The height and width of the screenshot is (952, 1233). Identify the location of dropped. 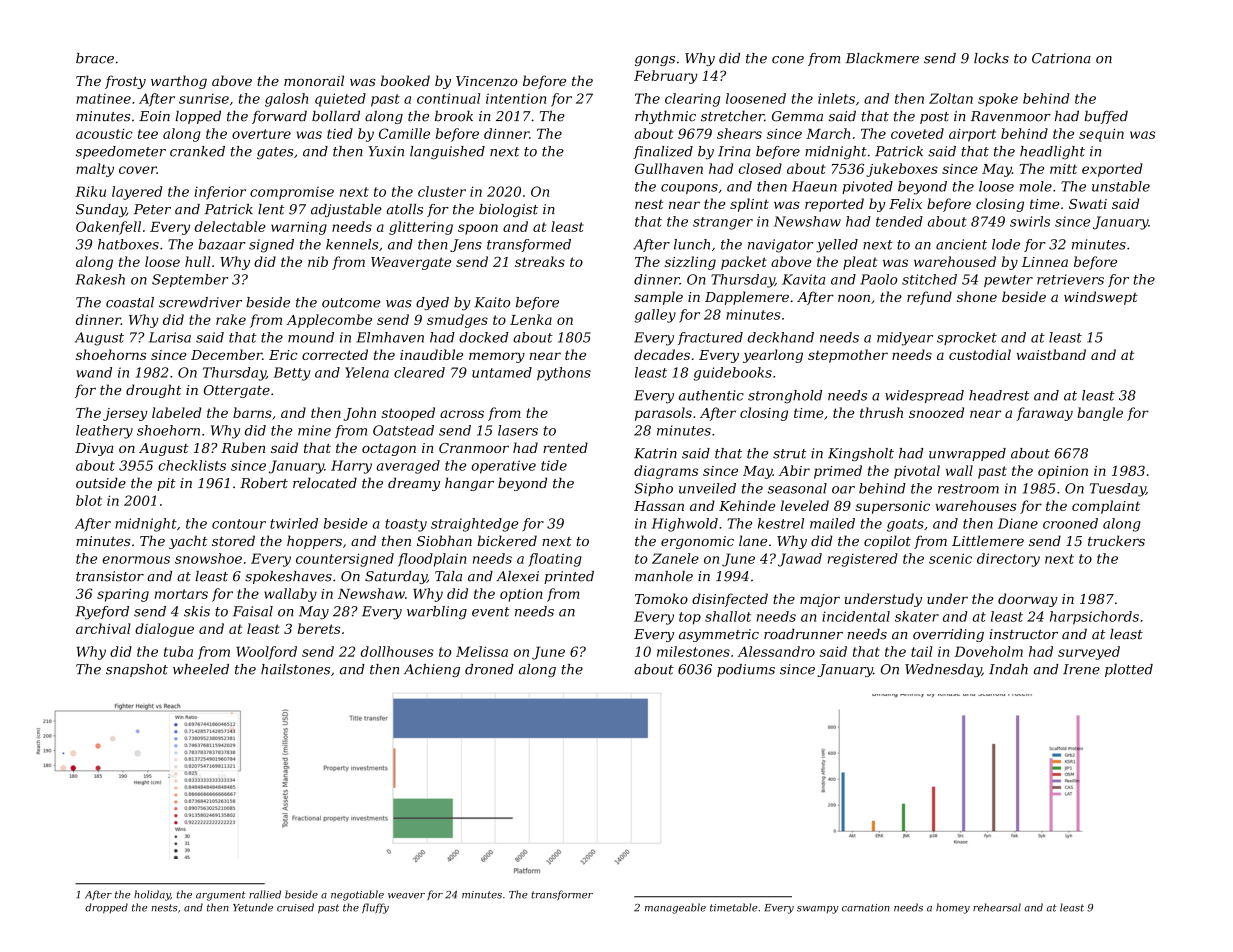
(106, 908).
